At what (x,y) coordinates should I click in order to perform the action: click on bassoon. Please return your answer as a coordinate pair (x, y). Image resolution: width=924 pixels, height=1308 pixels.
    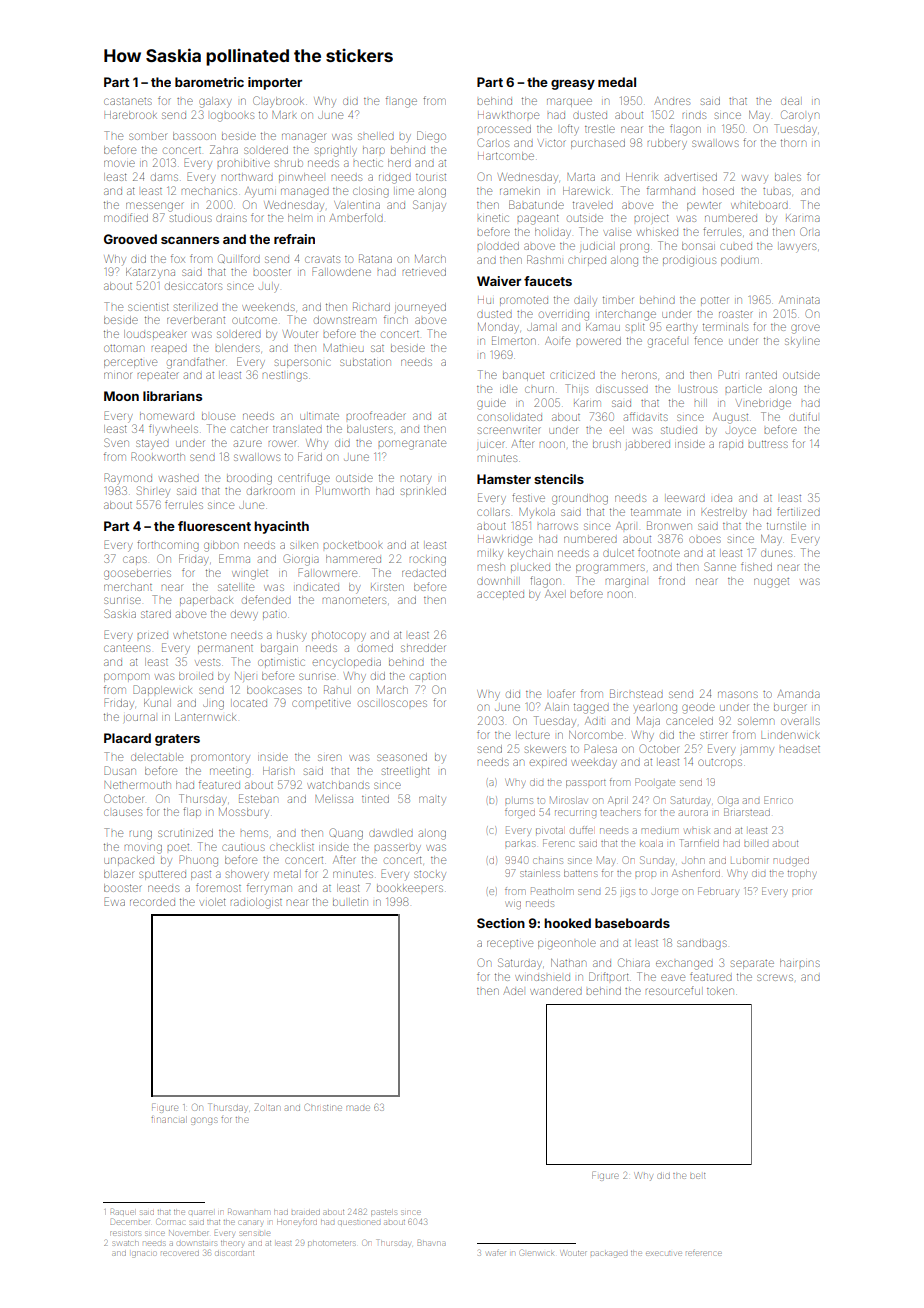
    Looking at the image, I should click on (194, 136).
